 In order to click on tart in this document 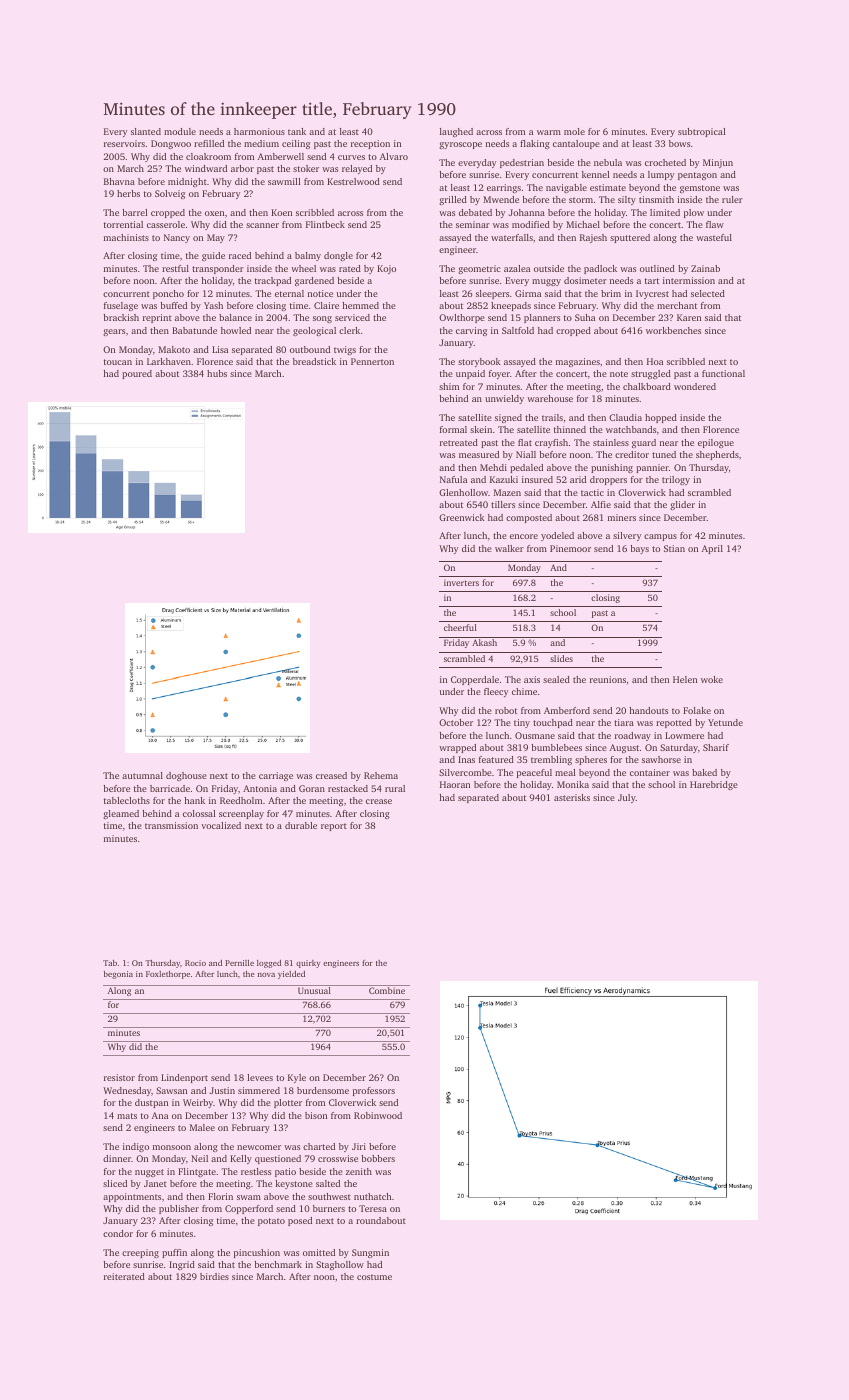, I will do `click(652, 281)`.
